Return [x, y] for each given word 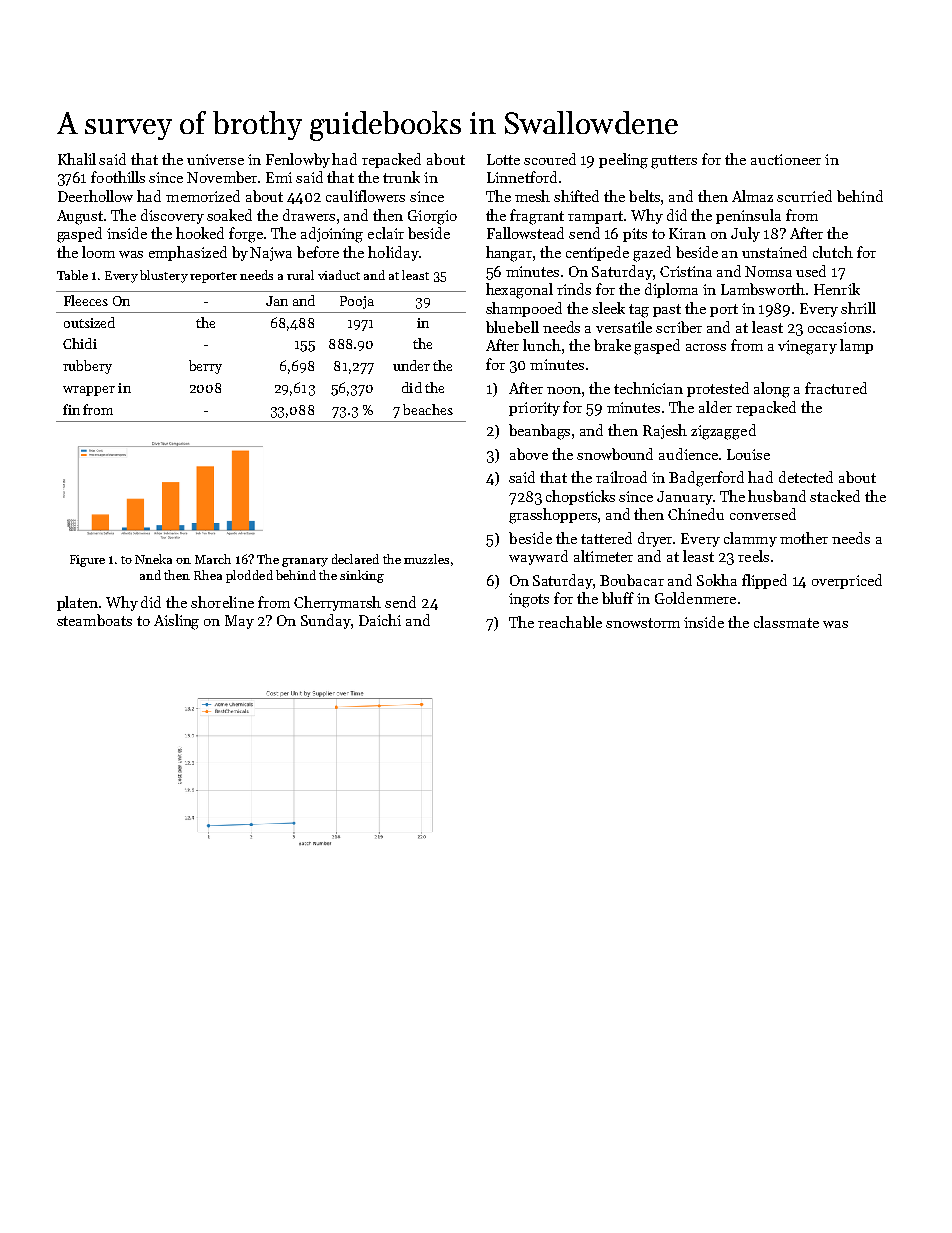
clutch [833, 252]
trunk [401, 177]
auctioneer [786, 159]
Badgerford [706, 479]
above [529, 454]
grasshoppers [553, 516]
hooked [200, 233]
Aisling [176, 622]
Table [72, 275]
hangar [509, 254]
